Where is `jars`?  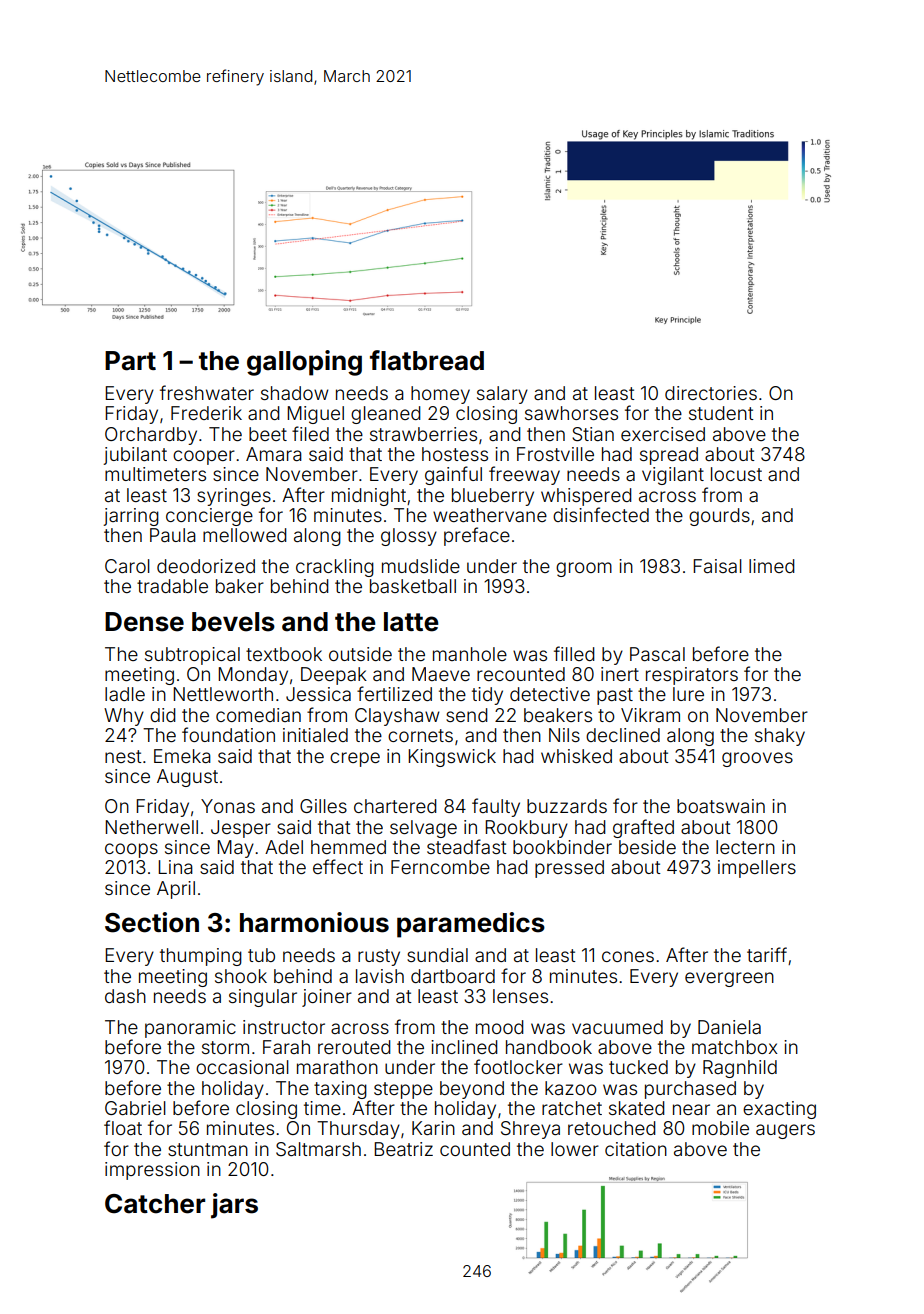 jars is located at coordinates (234, 1206).
